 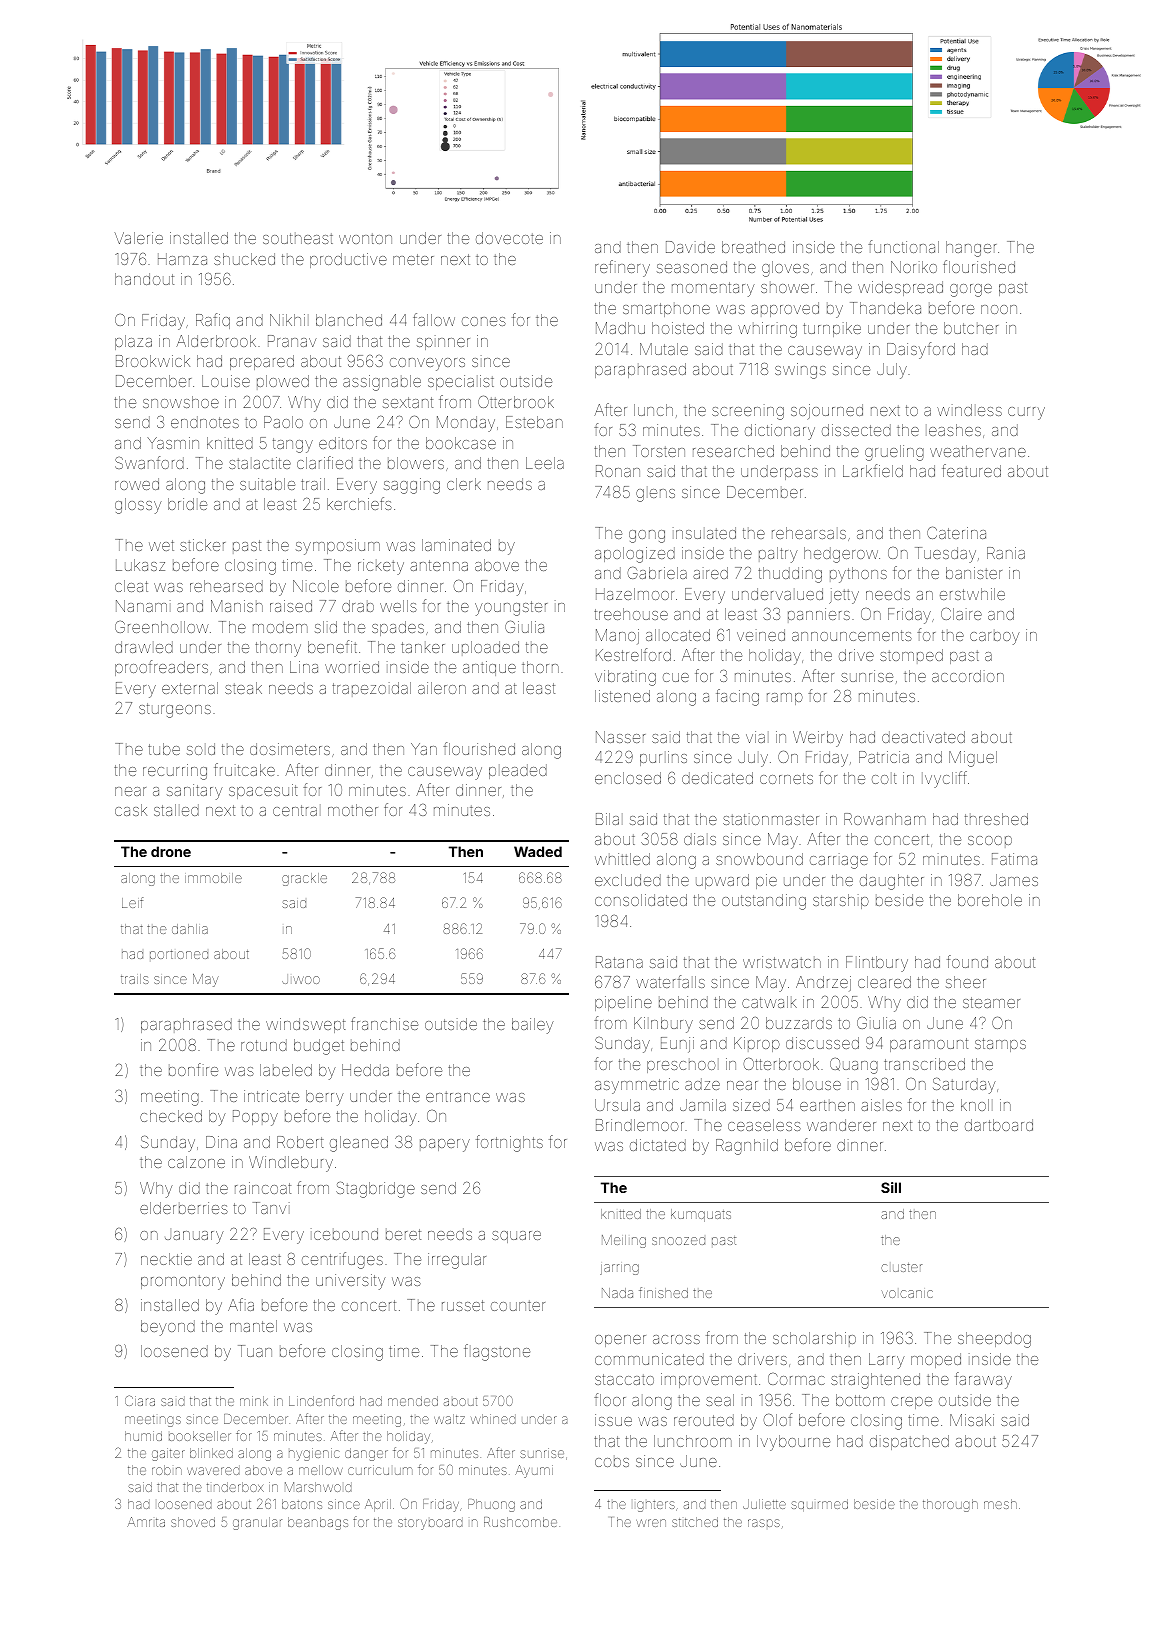 What do you see at coordinates (1014, 880) in the screenshot?
I see `James` at bounding box center [1014, 880].
